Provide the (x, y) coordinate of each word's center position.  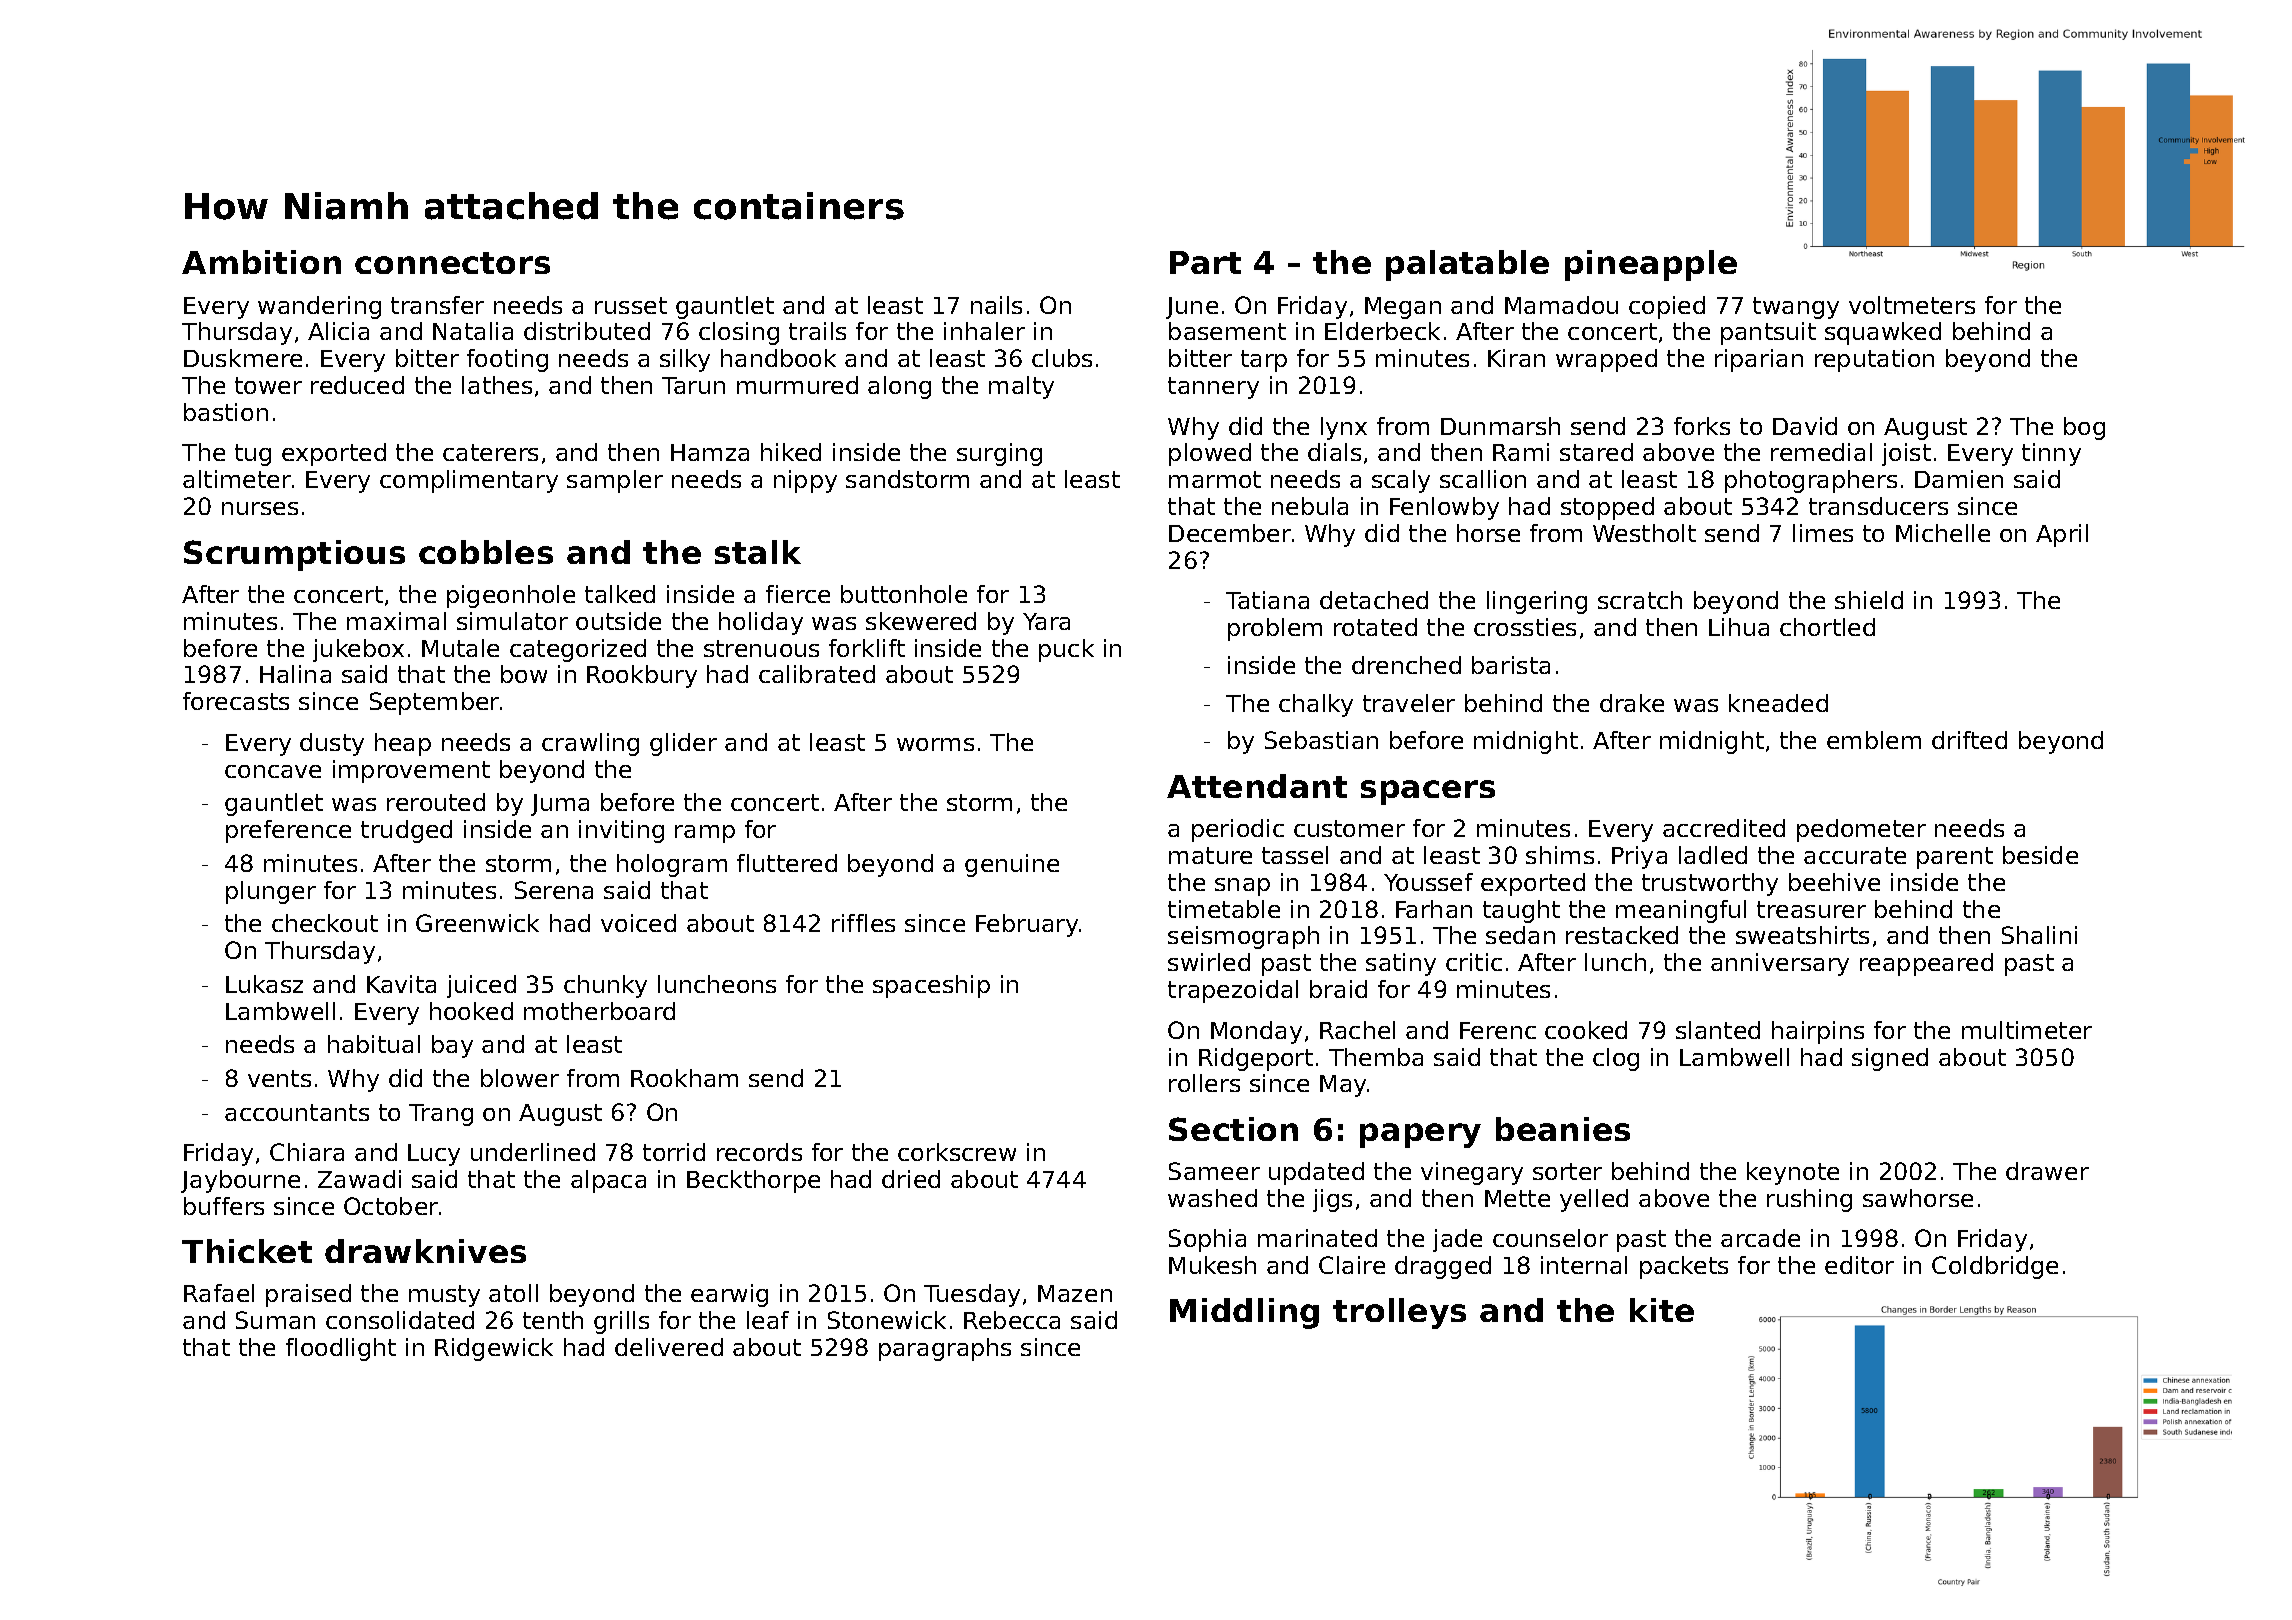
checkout (325, 923)
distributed (587, 331)
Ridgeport (1256, 1059)
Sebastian (1321, 740)
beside (2040, 855)
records (759, 1152)
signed (1890, 1059)
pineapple (1651, 265)
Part (1205, 262)
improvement (411, 771)
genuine (1012, 865)
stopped (1607, 508)
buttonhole (904, 594)
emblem (1874, 740)
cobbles (486, 552)
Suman (275, 1320)
